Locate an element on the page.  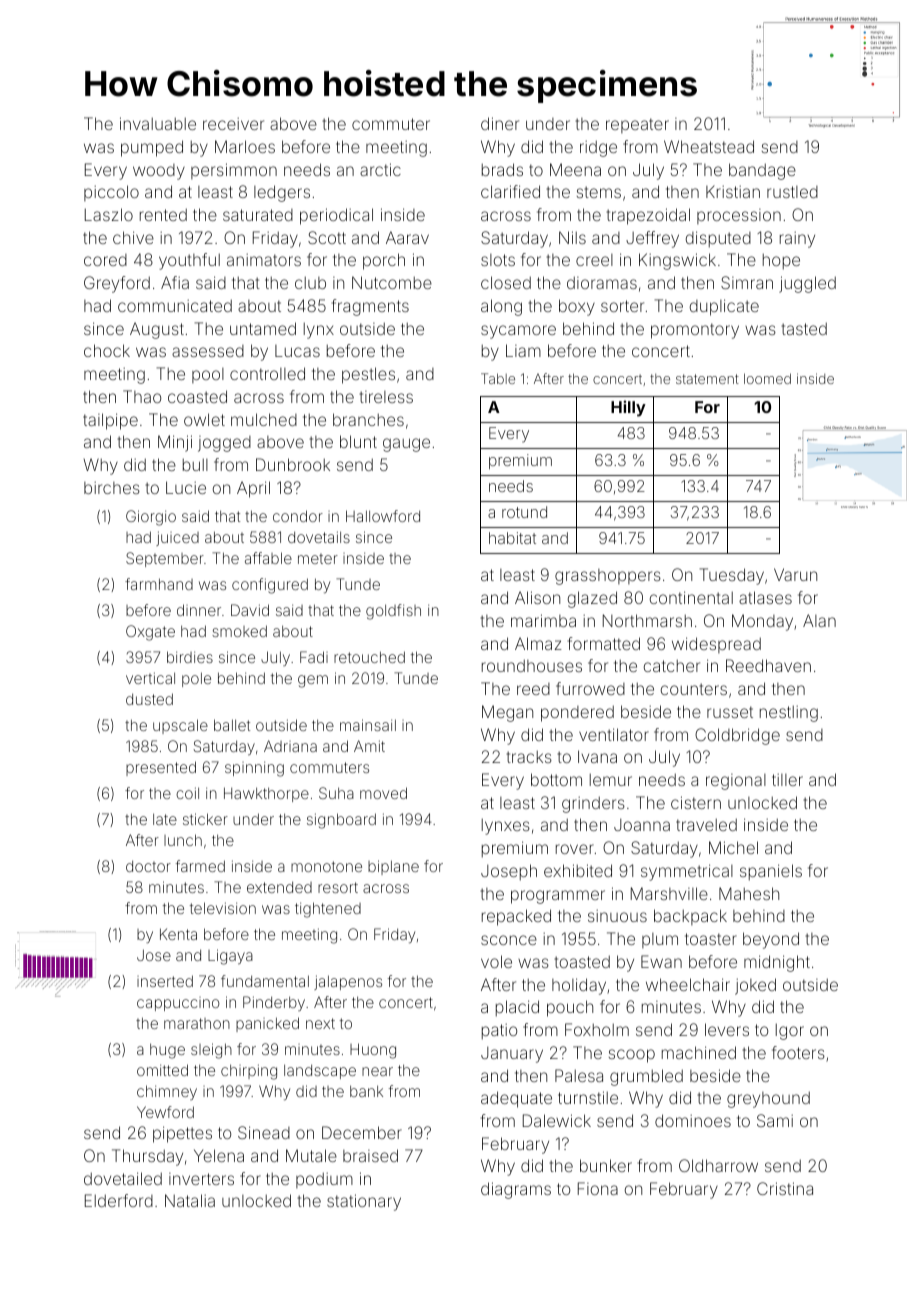
loomed is located at coordinates (767, 378).
